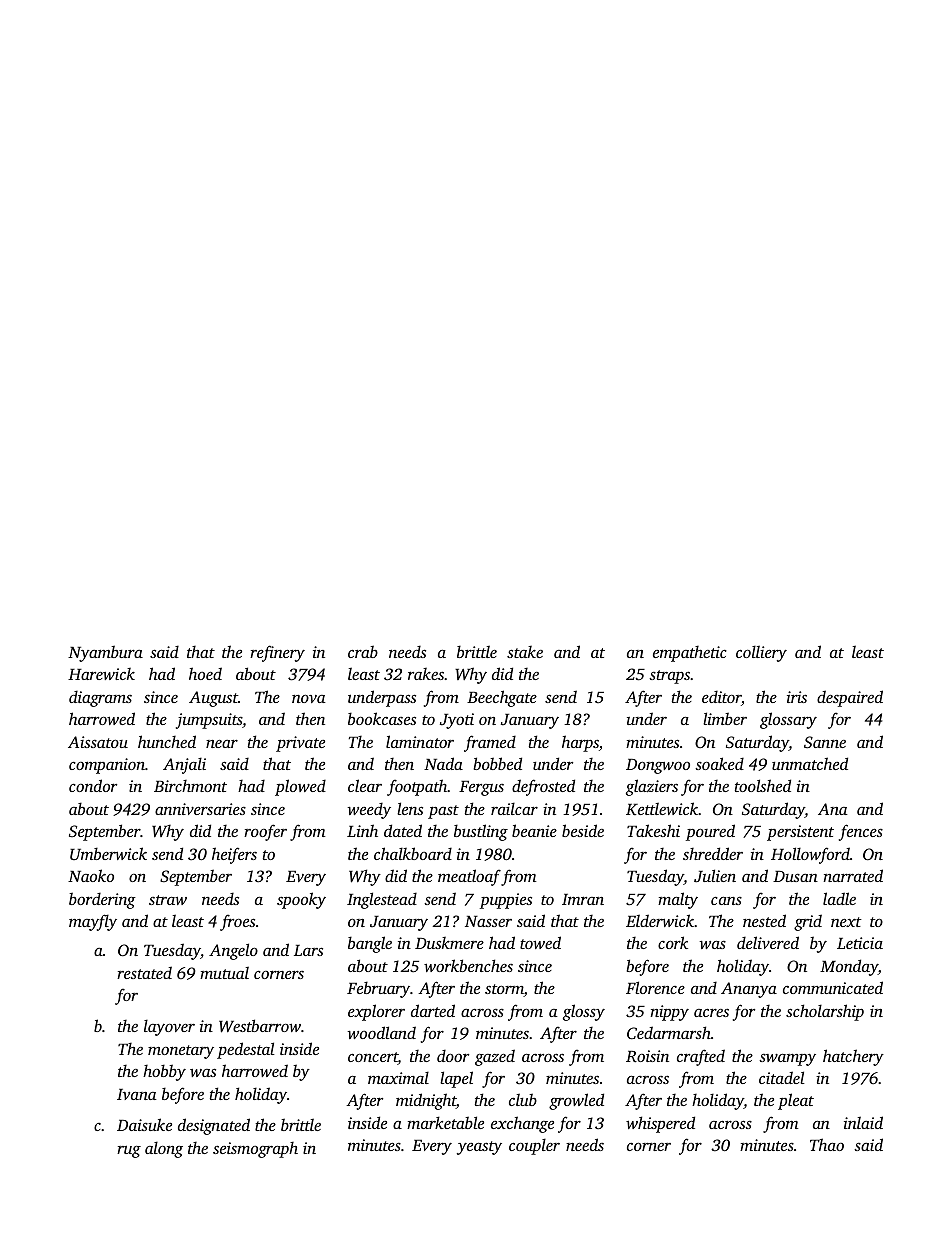  Describe the element at coordinates (827, 1144) in the screenshot. I see `Thao` at that location.
